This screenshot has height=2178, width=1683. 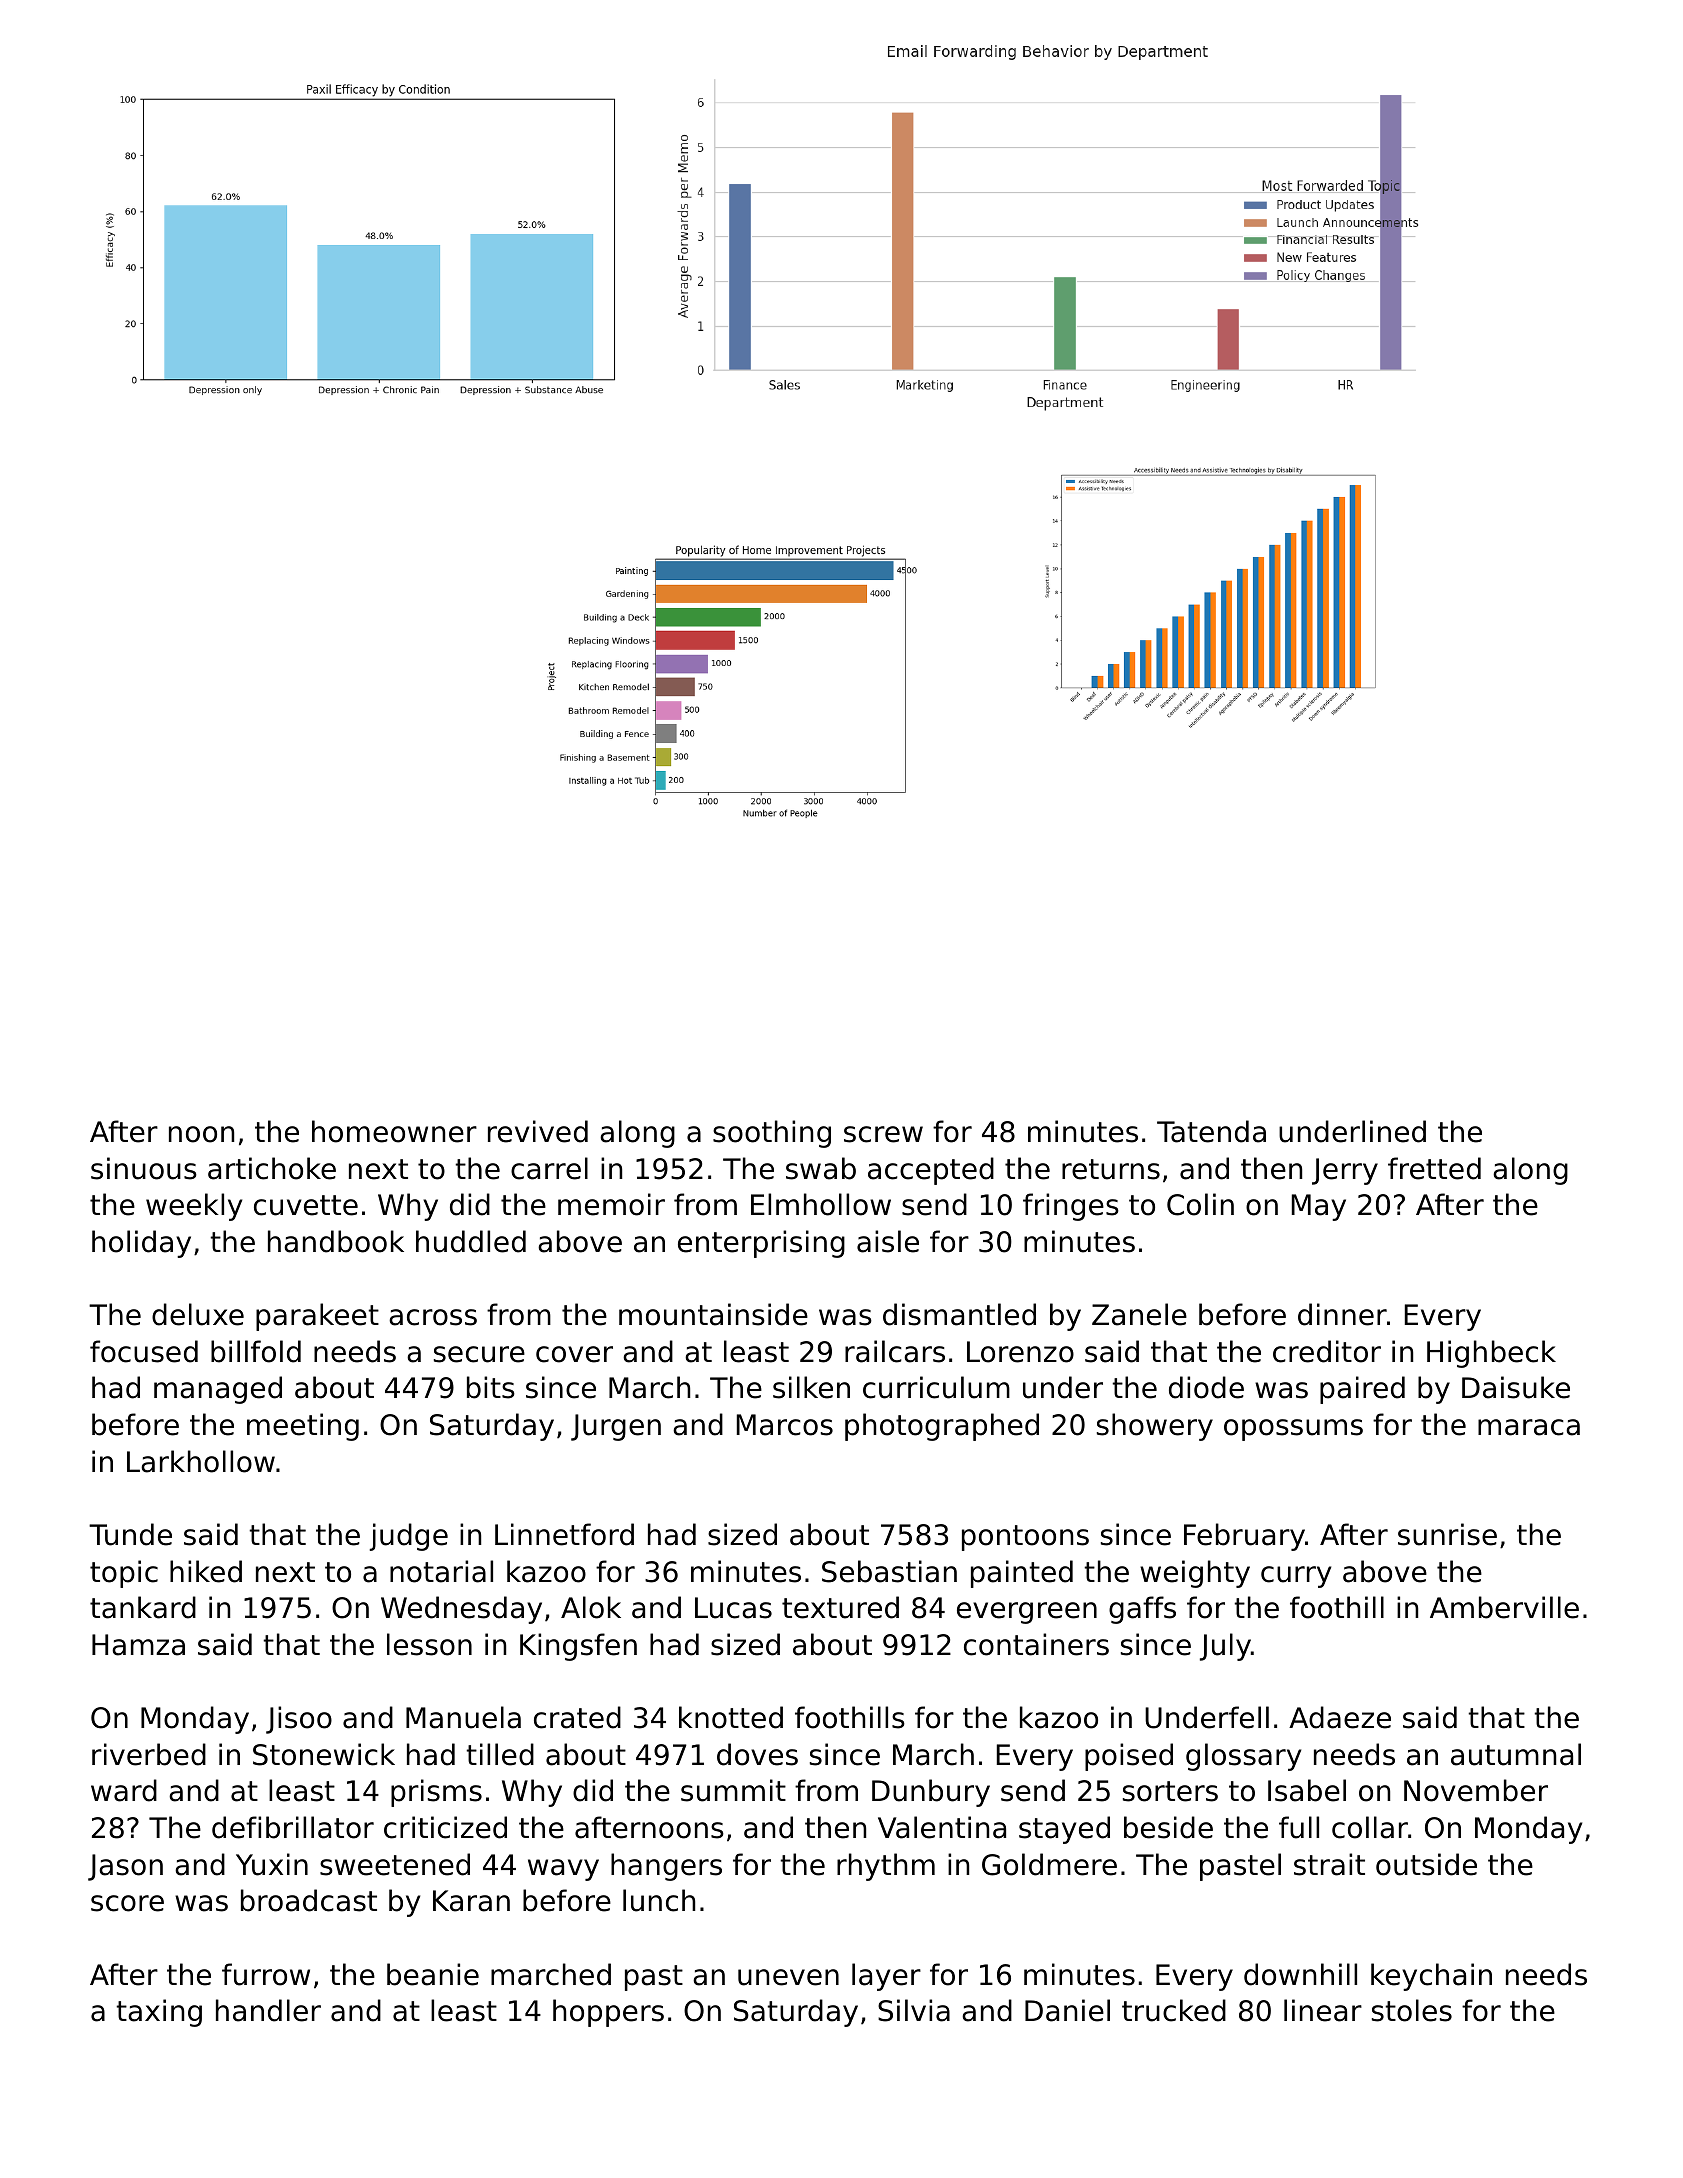 I want to click on fretted, so click(x=1434, y=1168).
